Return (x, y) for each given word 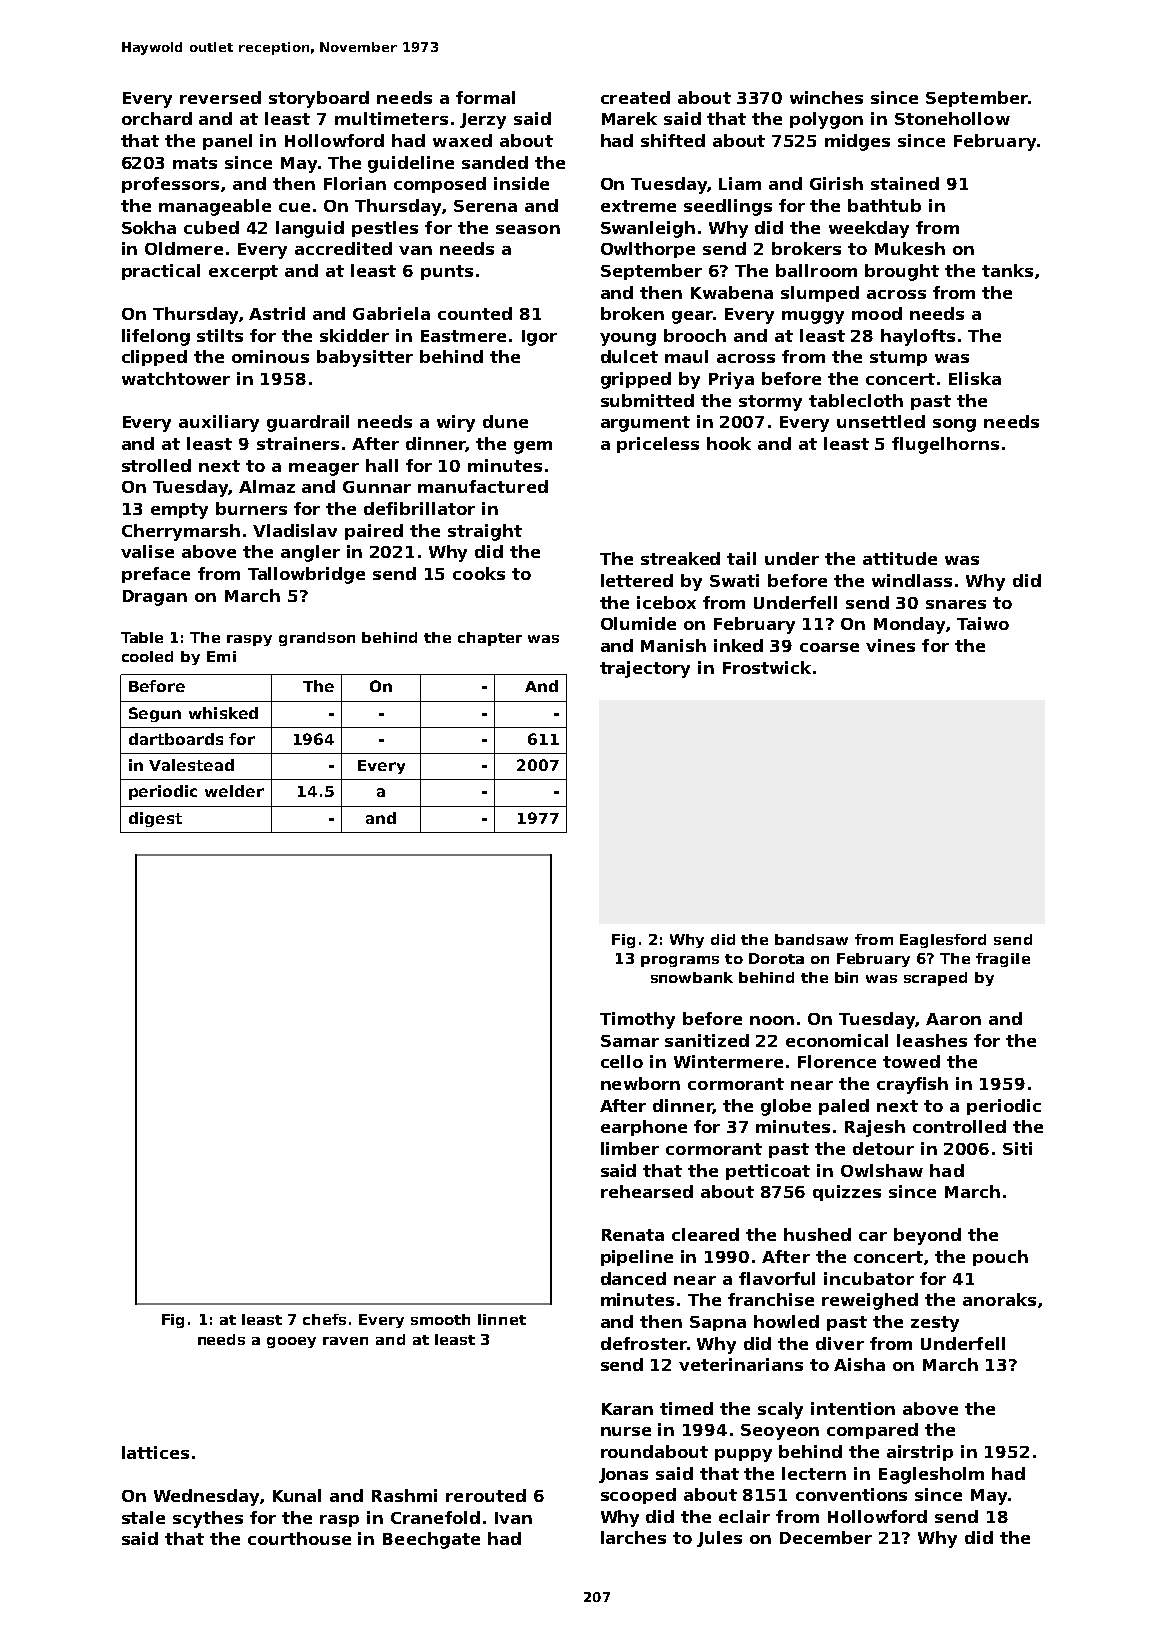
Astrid (277, 313)
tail (741, 558)
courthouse (299, 1538)
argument (645, 424)
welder (234, 791)
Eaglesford (943, 941)
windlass (912, 580)
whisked (223, 713)
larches (633, 1537)
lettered (637, 580)
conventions (851, 1494)
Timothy (637, 1020)
